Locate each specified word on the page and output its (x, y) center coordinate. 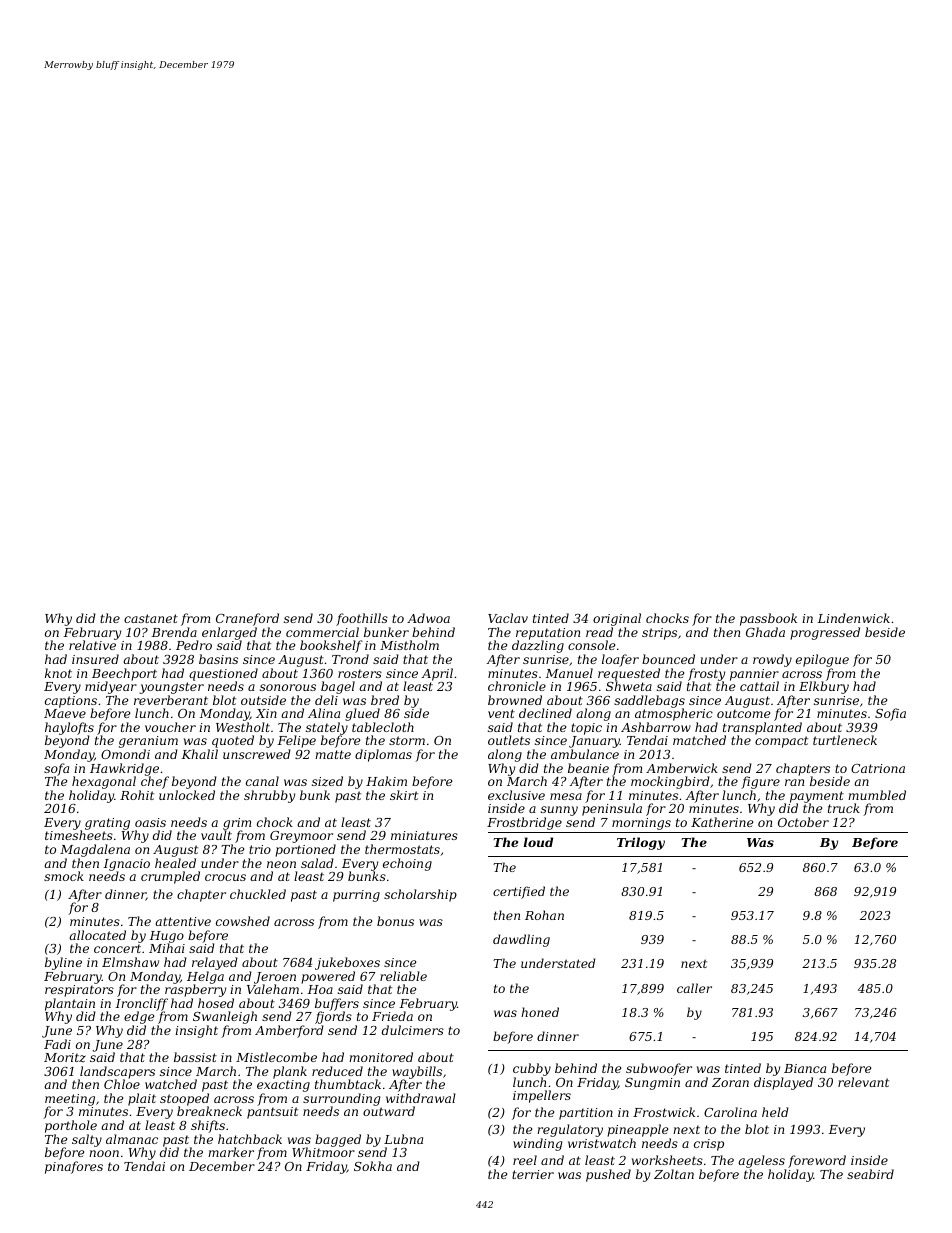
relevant (863, 1082)
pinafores (74, 1167)
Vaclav (508, 618)
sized (327, 781)
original (617, 619)
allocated (97, 935)
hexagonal (104, 782)
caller (694, 988)
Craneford (247, 619)
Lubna (403, 1139)
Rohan (544, 915)
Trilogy (641, 843)
